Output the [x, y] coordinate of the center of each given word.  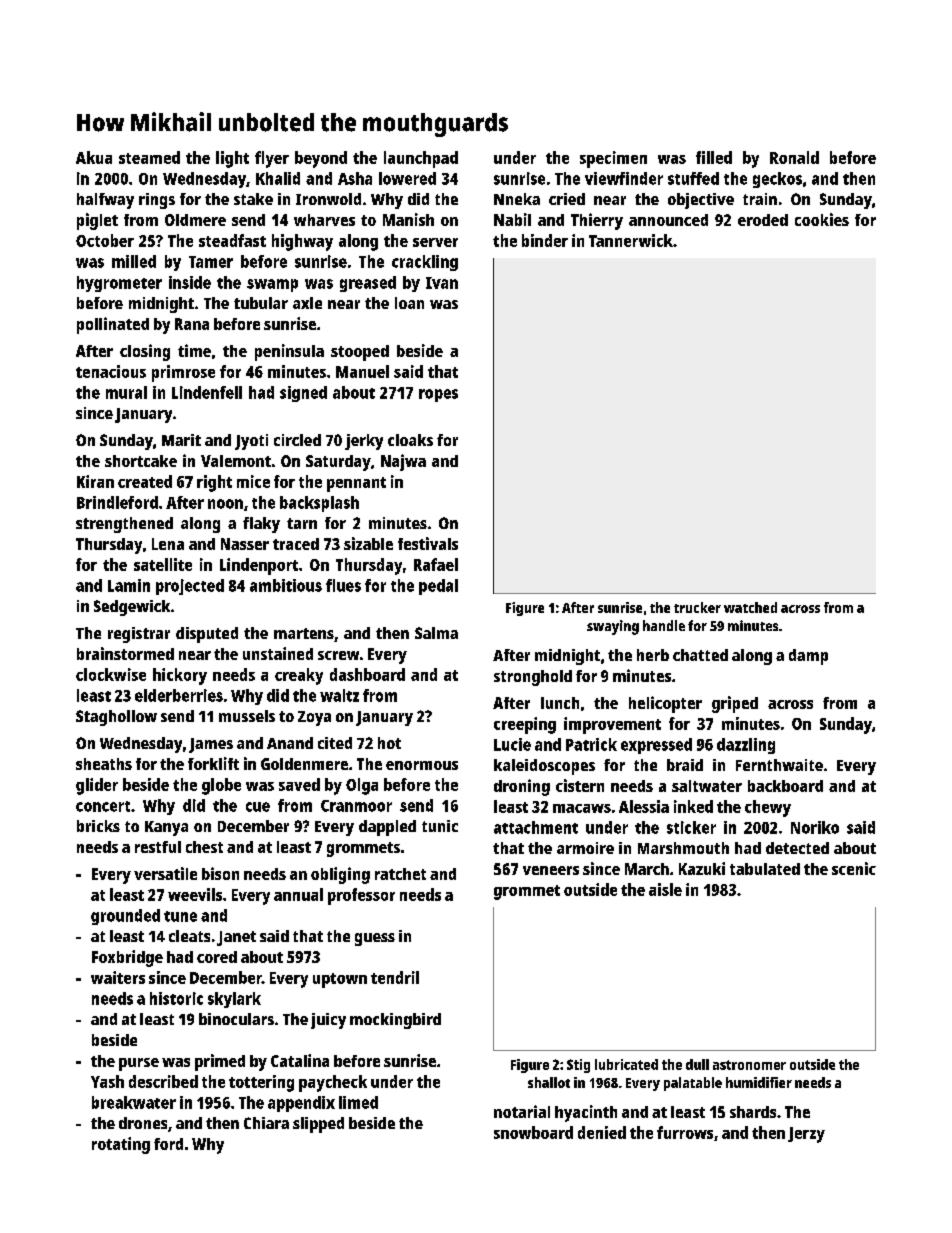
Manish [408, 219]
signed [303, 394]
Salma [436, 633]
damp [808, 657]
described [163, 1081]
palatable [693, 1084]
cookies [822, 219]
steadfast [232, 240]
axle [307, 303]
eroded [763, 220]
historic [176, 998]
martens [304, 633]
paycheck [333, 1083]
